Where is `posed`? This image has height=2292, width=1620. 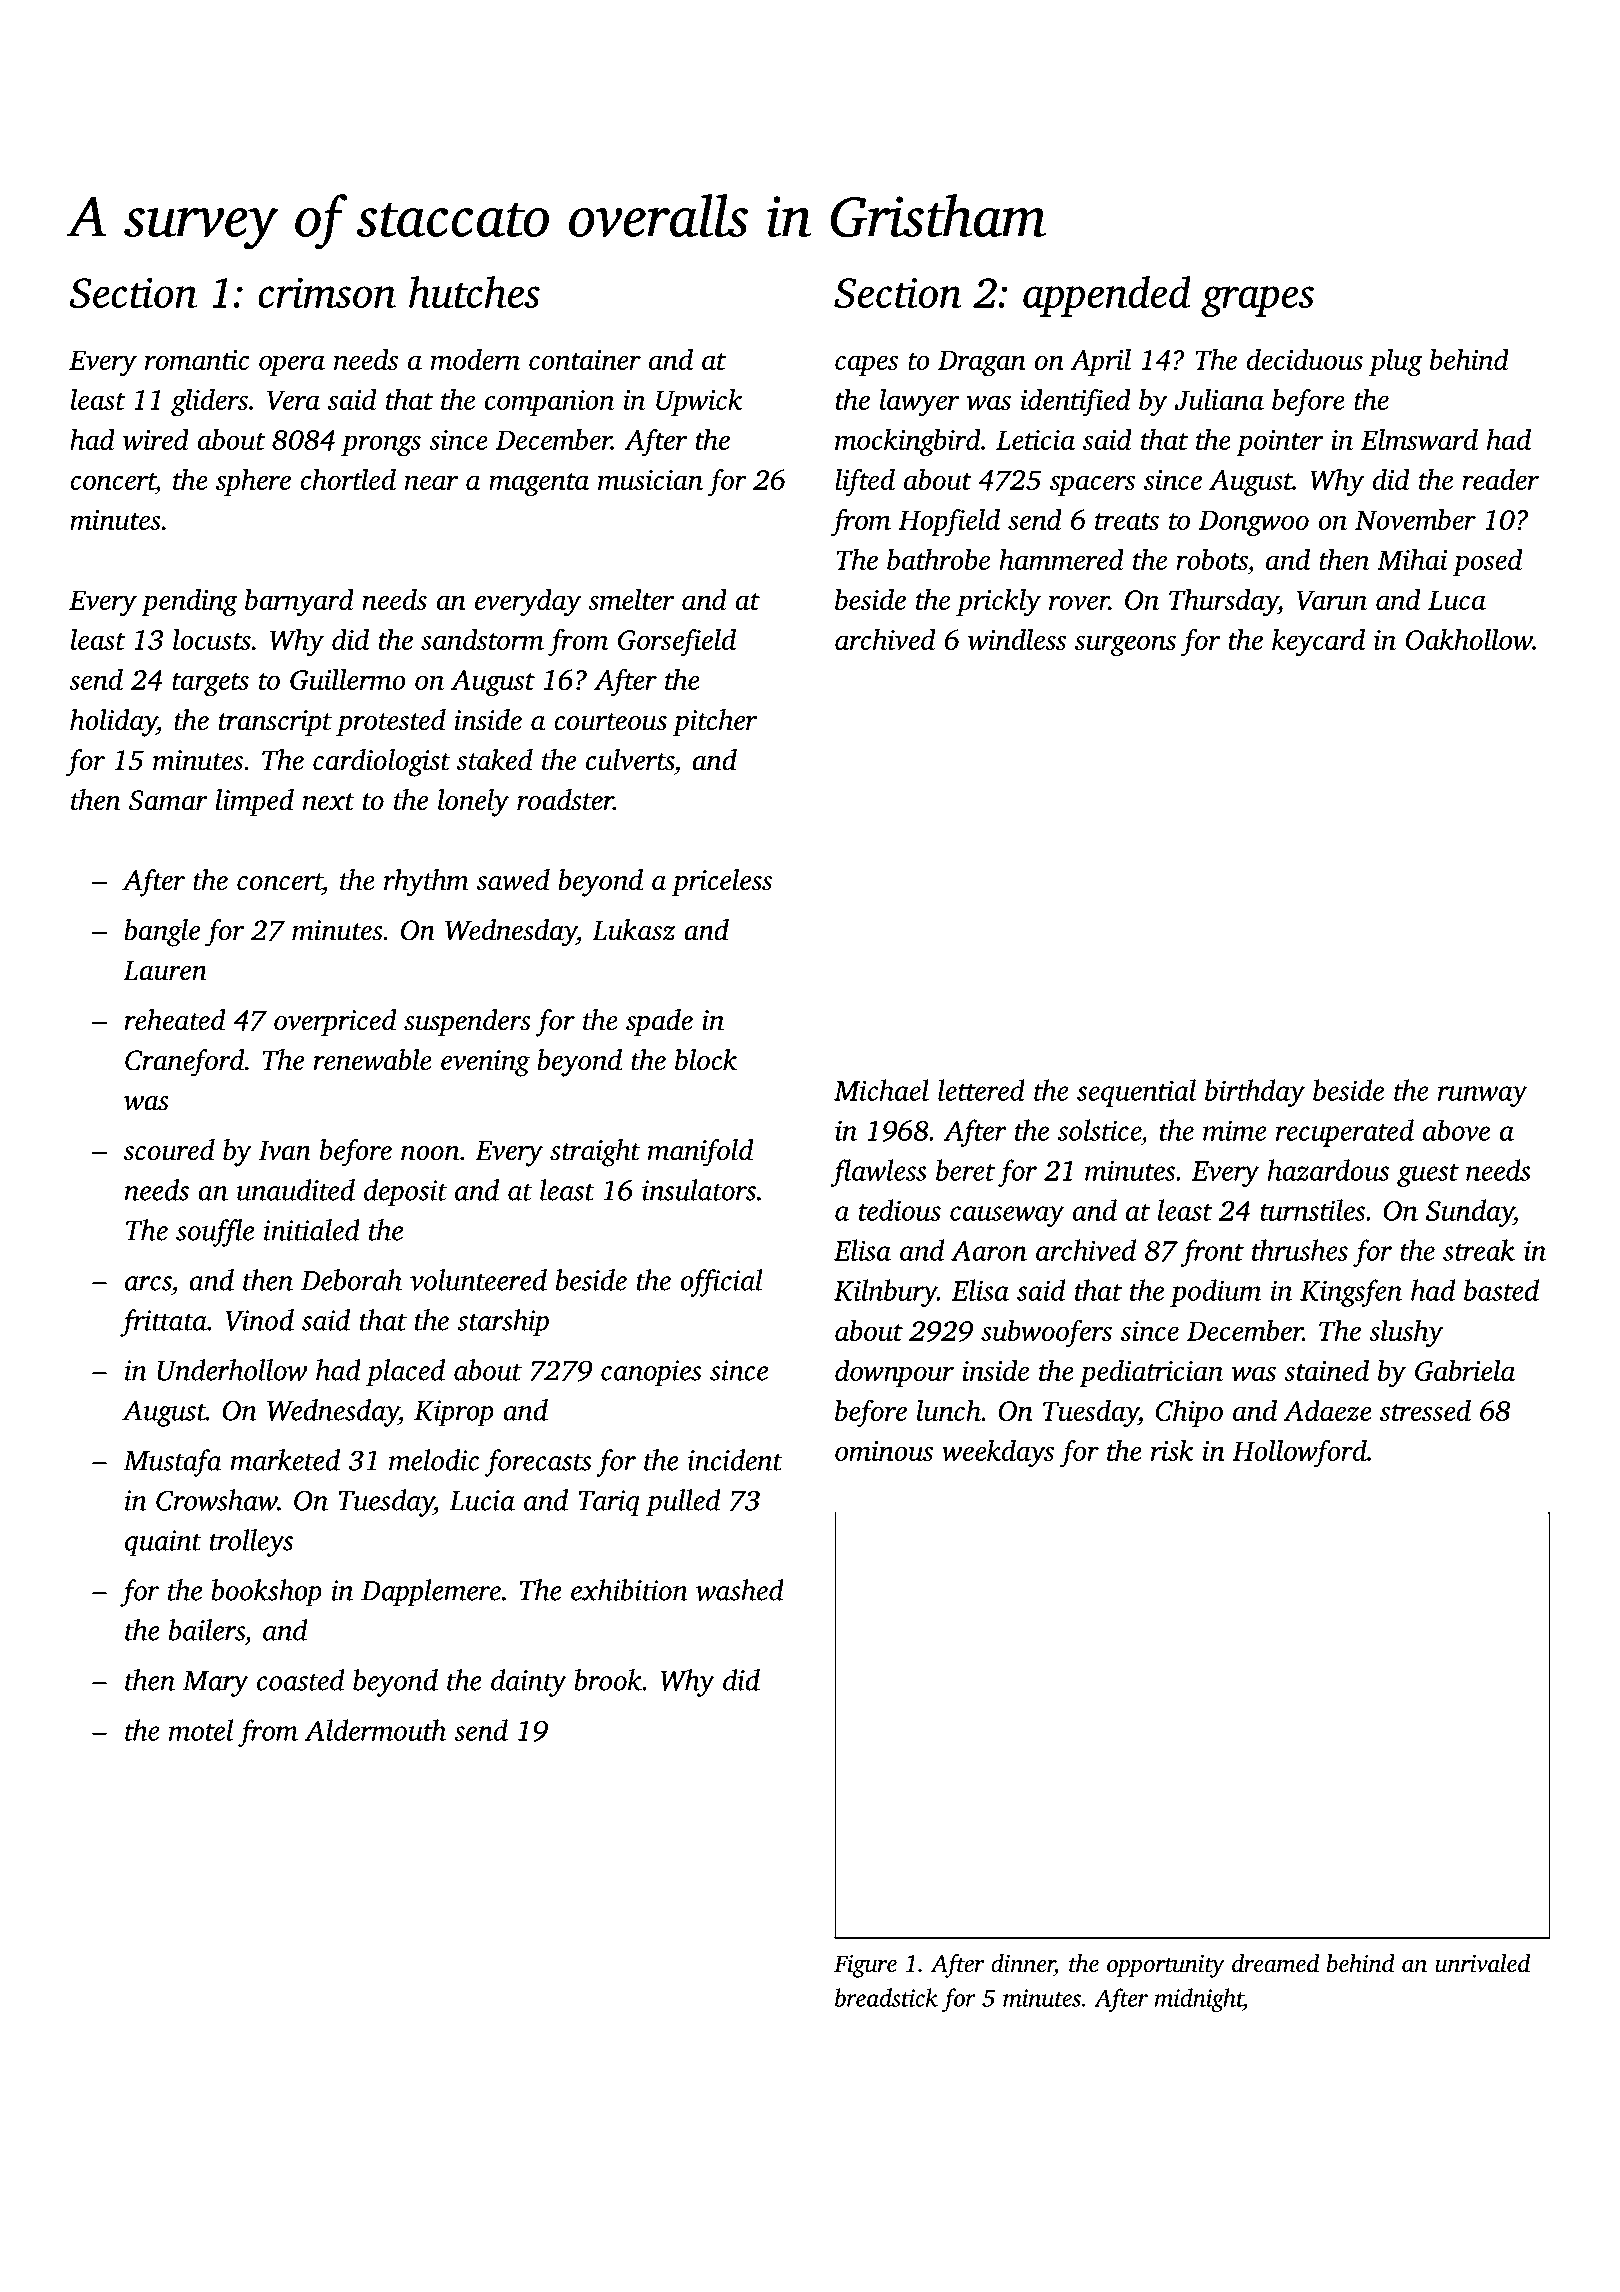
posed is located at coordinates (1487, 562).
